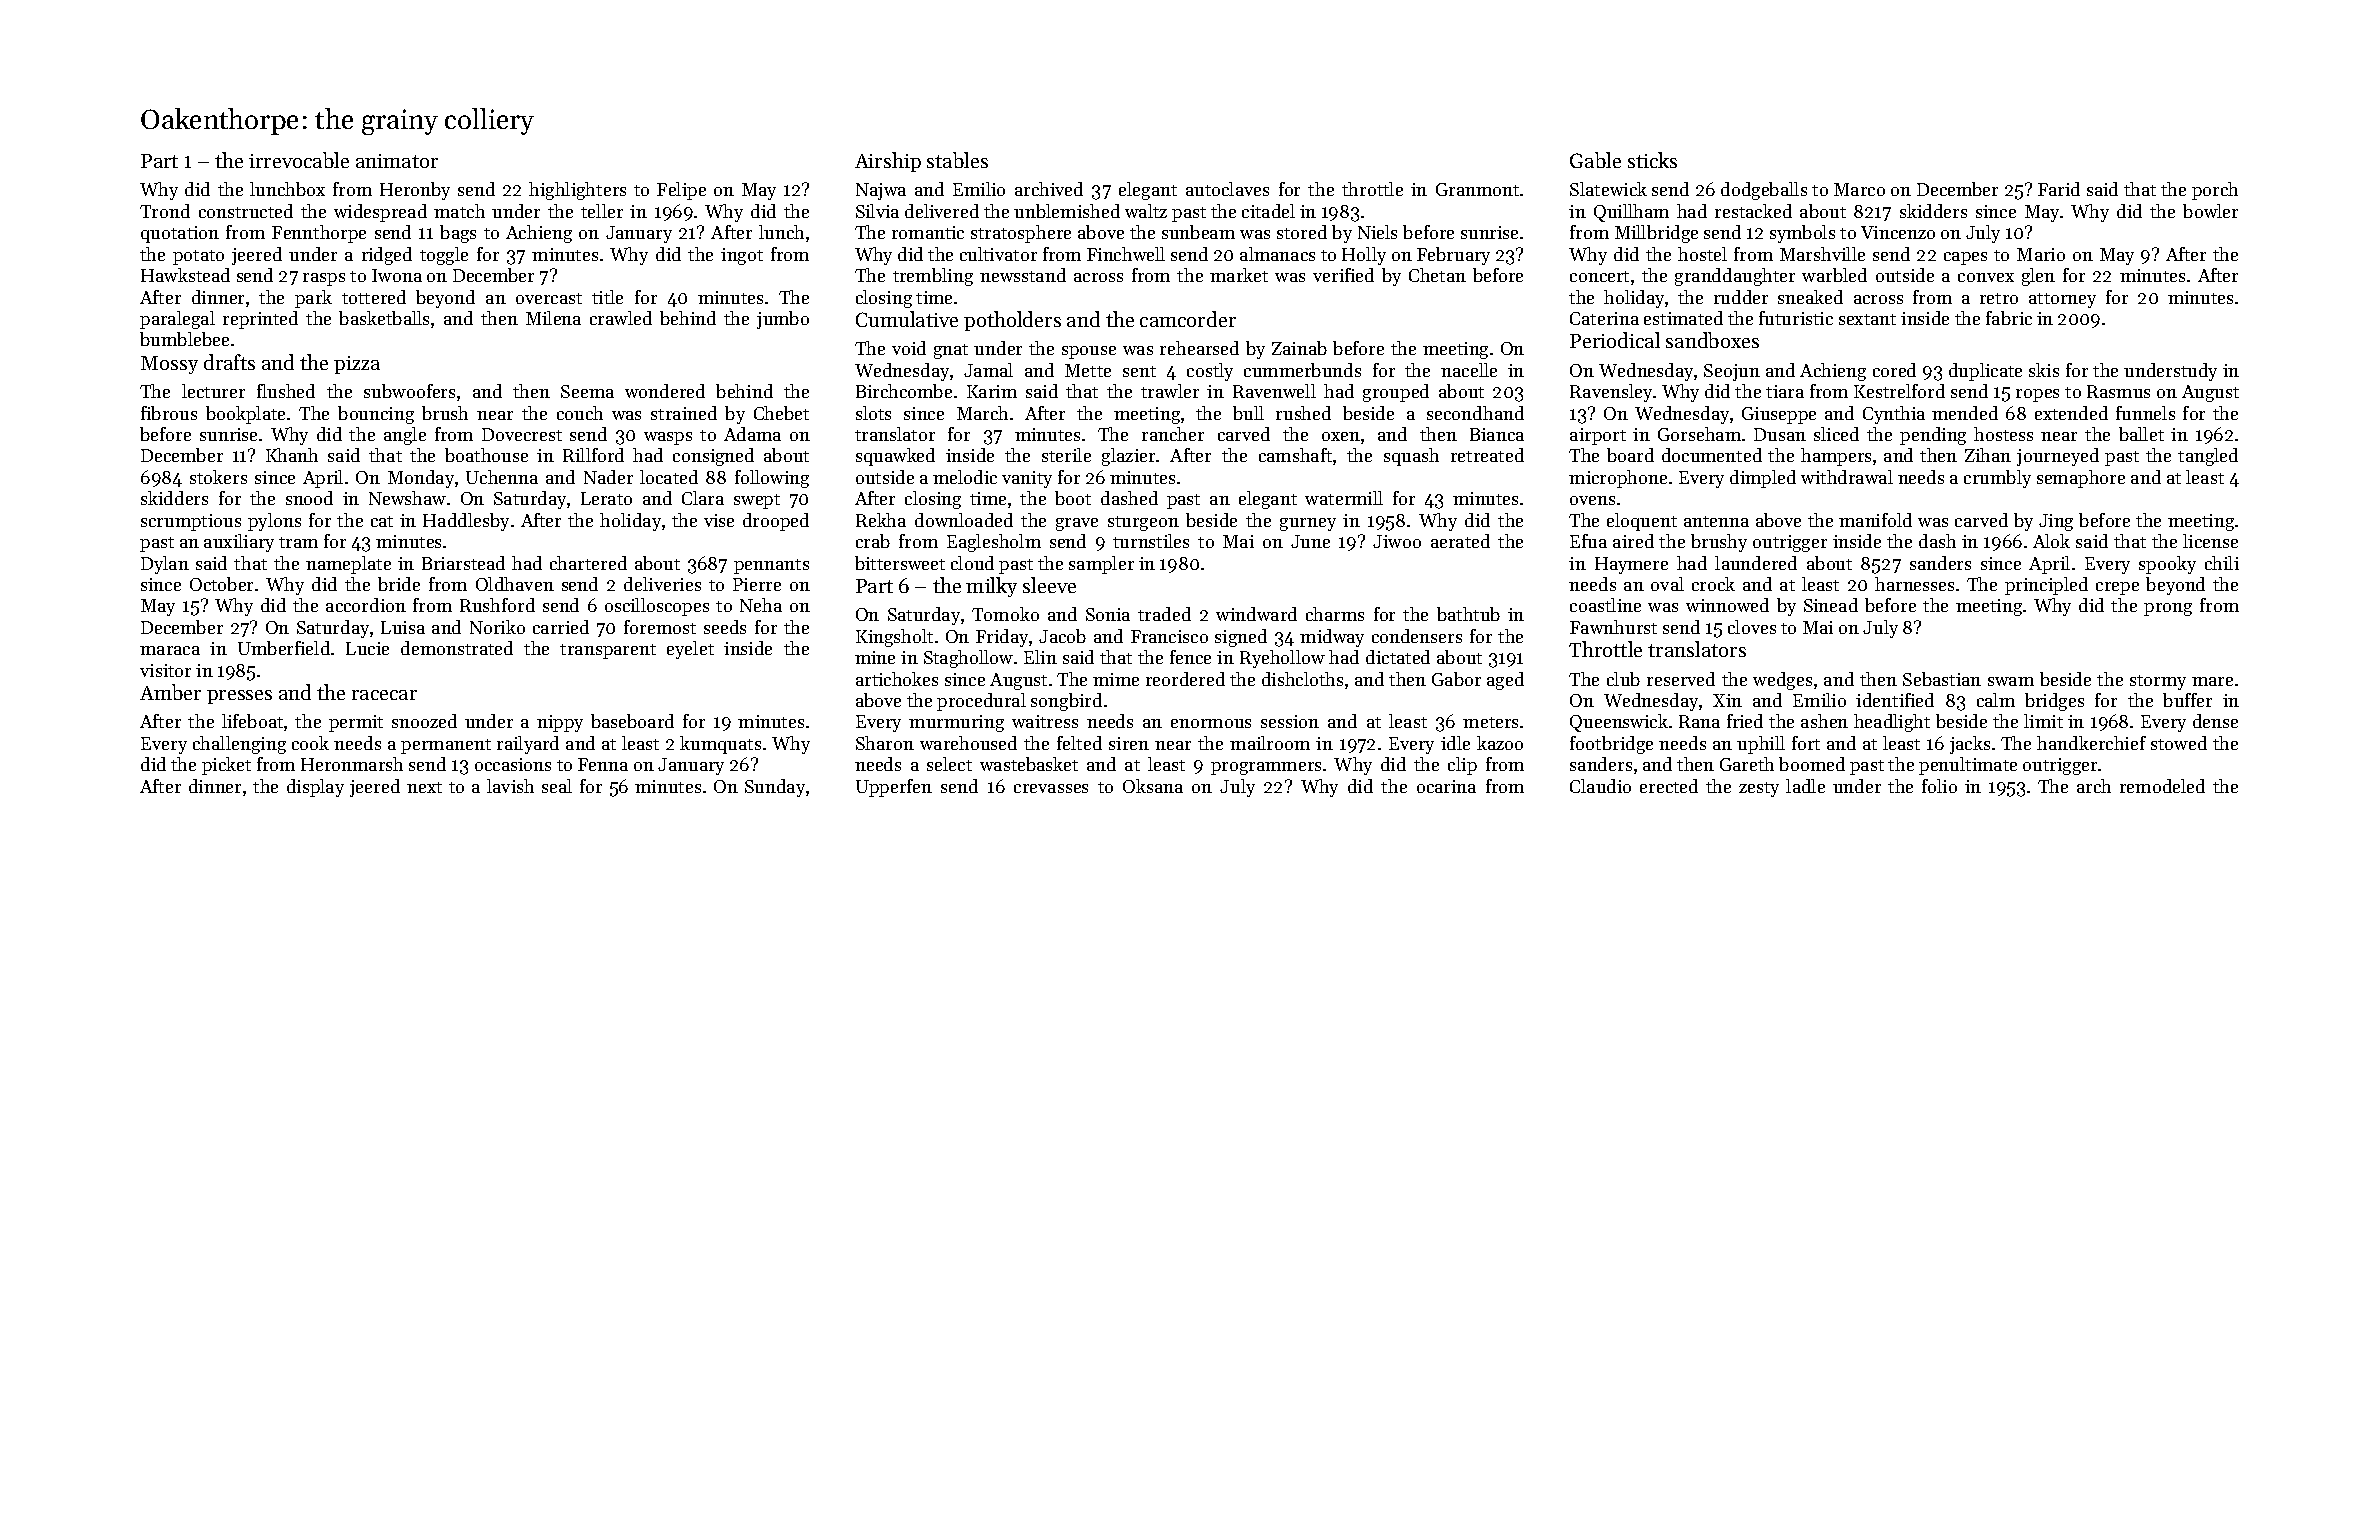 The width and height of the document is (2380, 1540). I want to click on Birchcombe, so click(904, 391).
